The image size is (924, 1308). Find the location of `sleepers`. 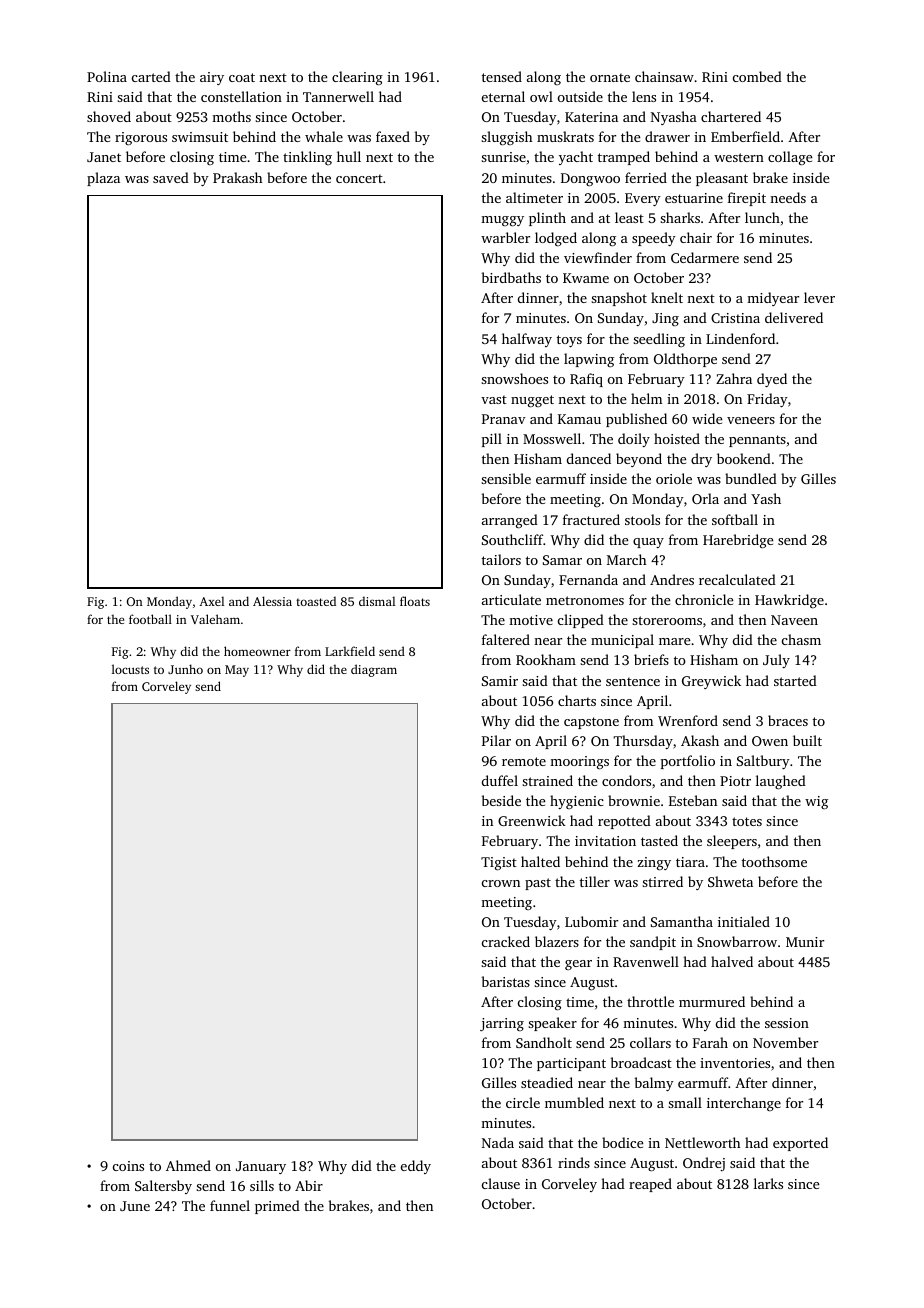

sleepers is located at coordinates (732, 842).
